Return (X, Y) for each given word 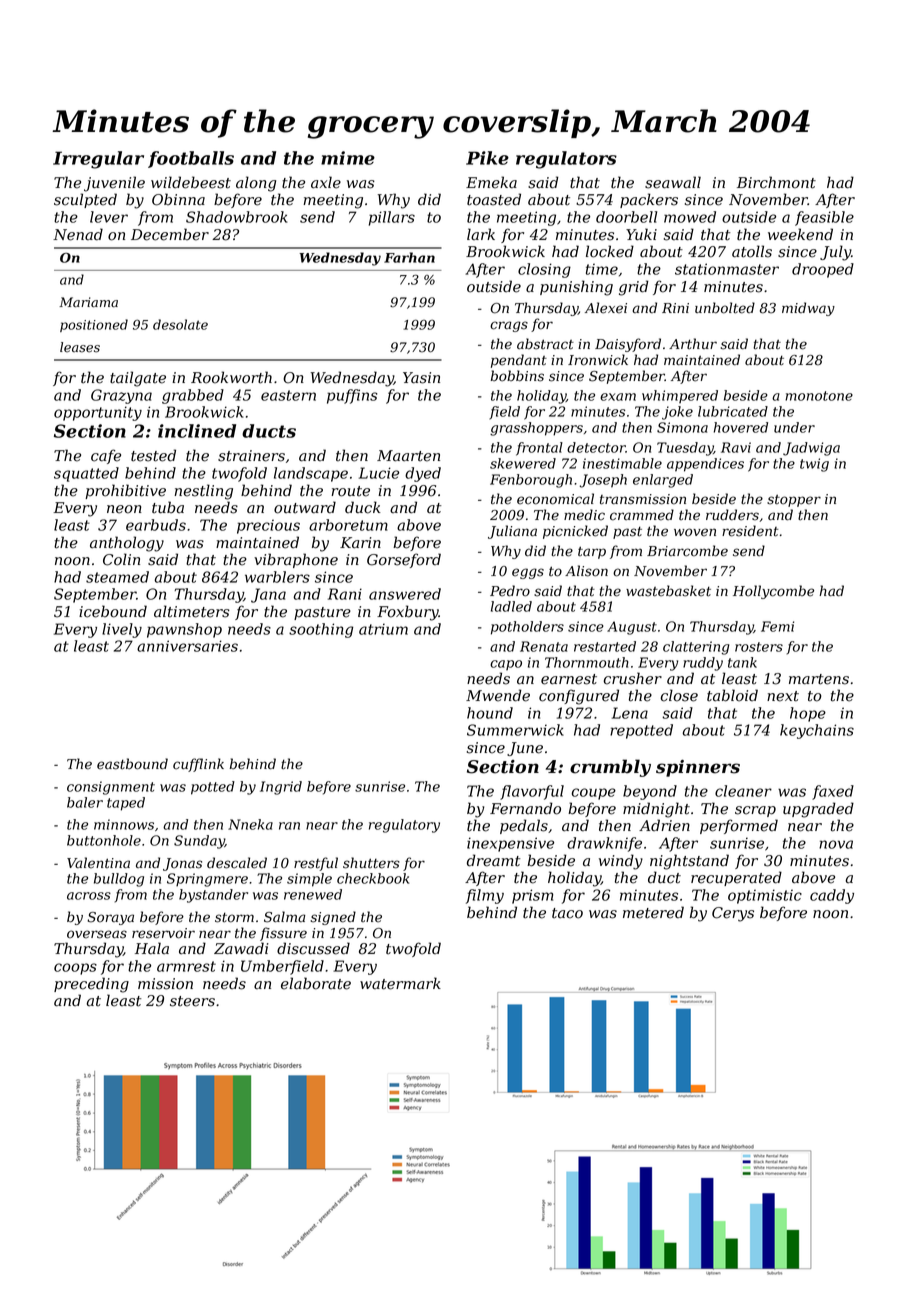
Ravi (736, 447)
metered (653, 912)
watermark (400, 983)
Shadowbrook (237, 217)
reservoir (163, 933)
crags (509, 326)
